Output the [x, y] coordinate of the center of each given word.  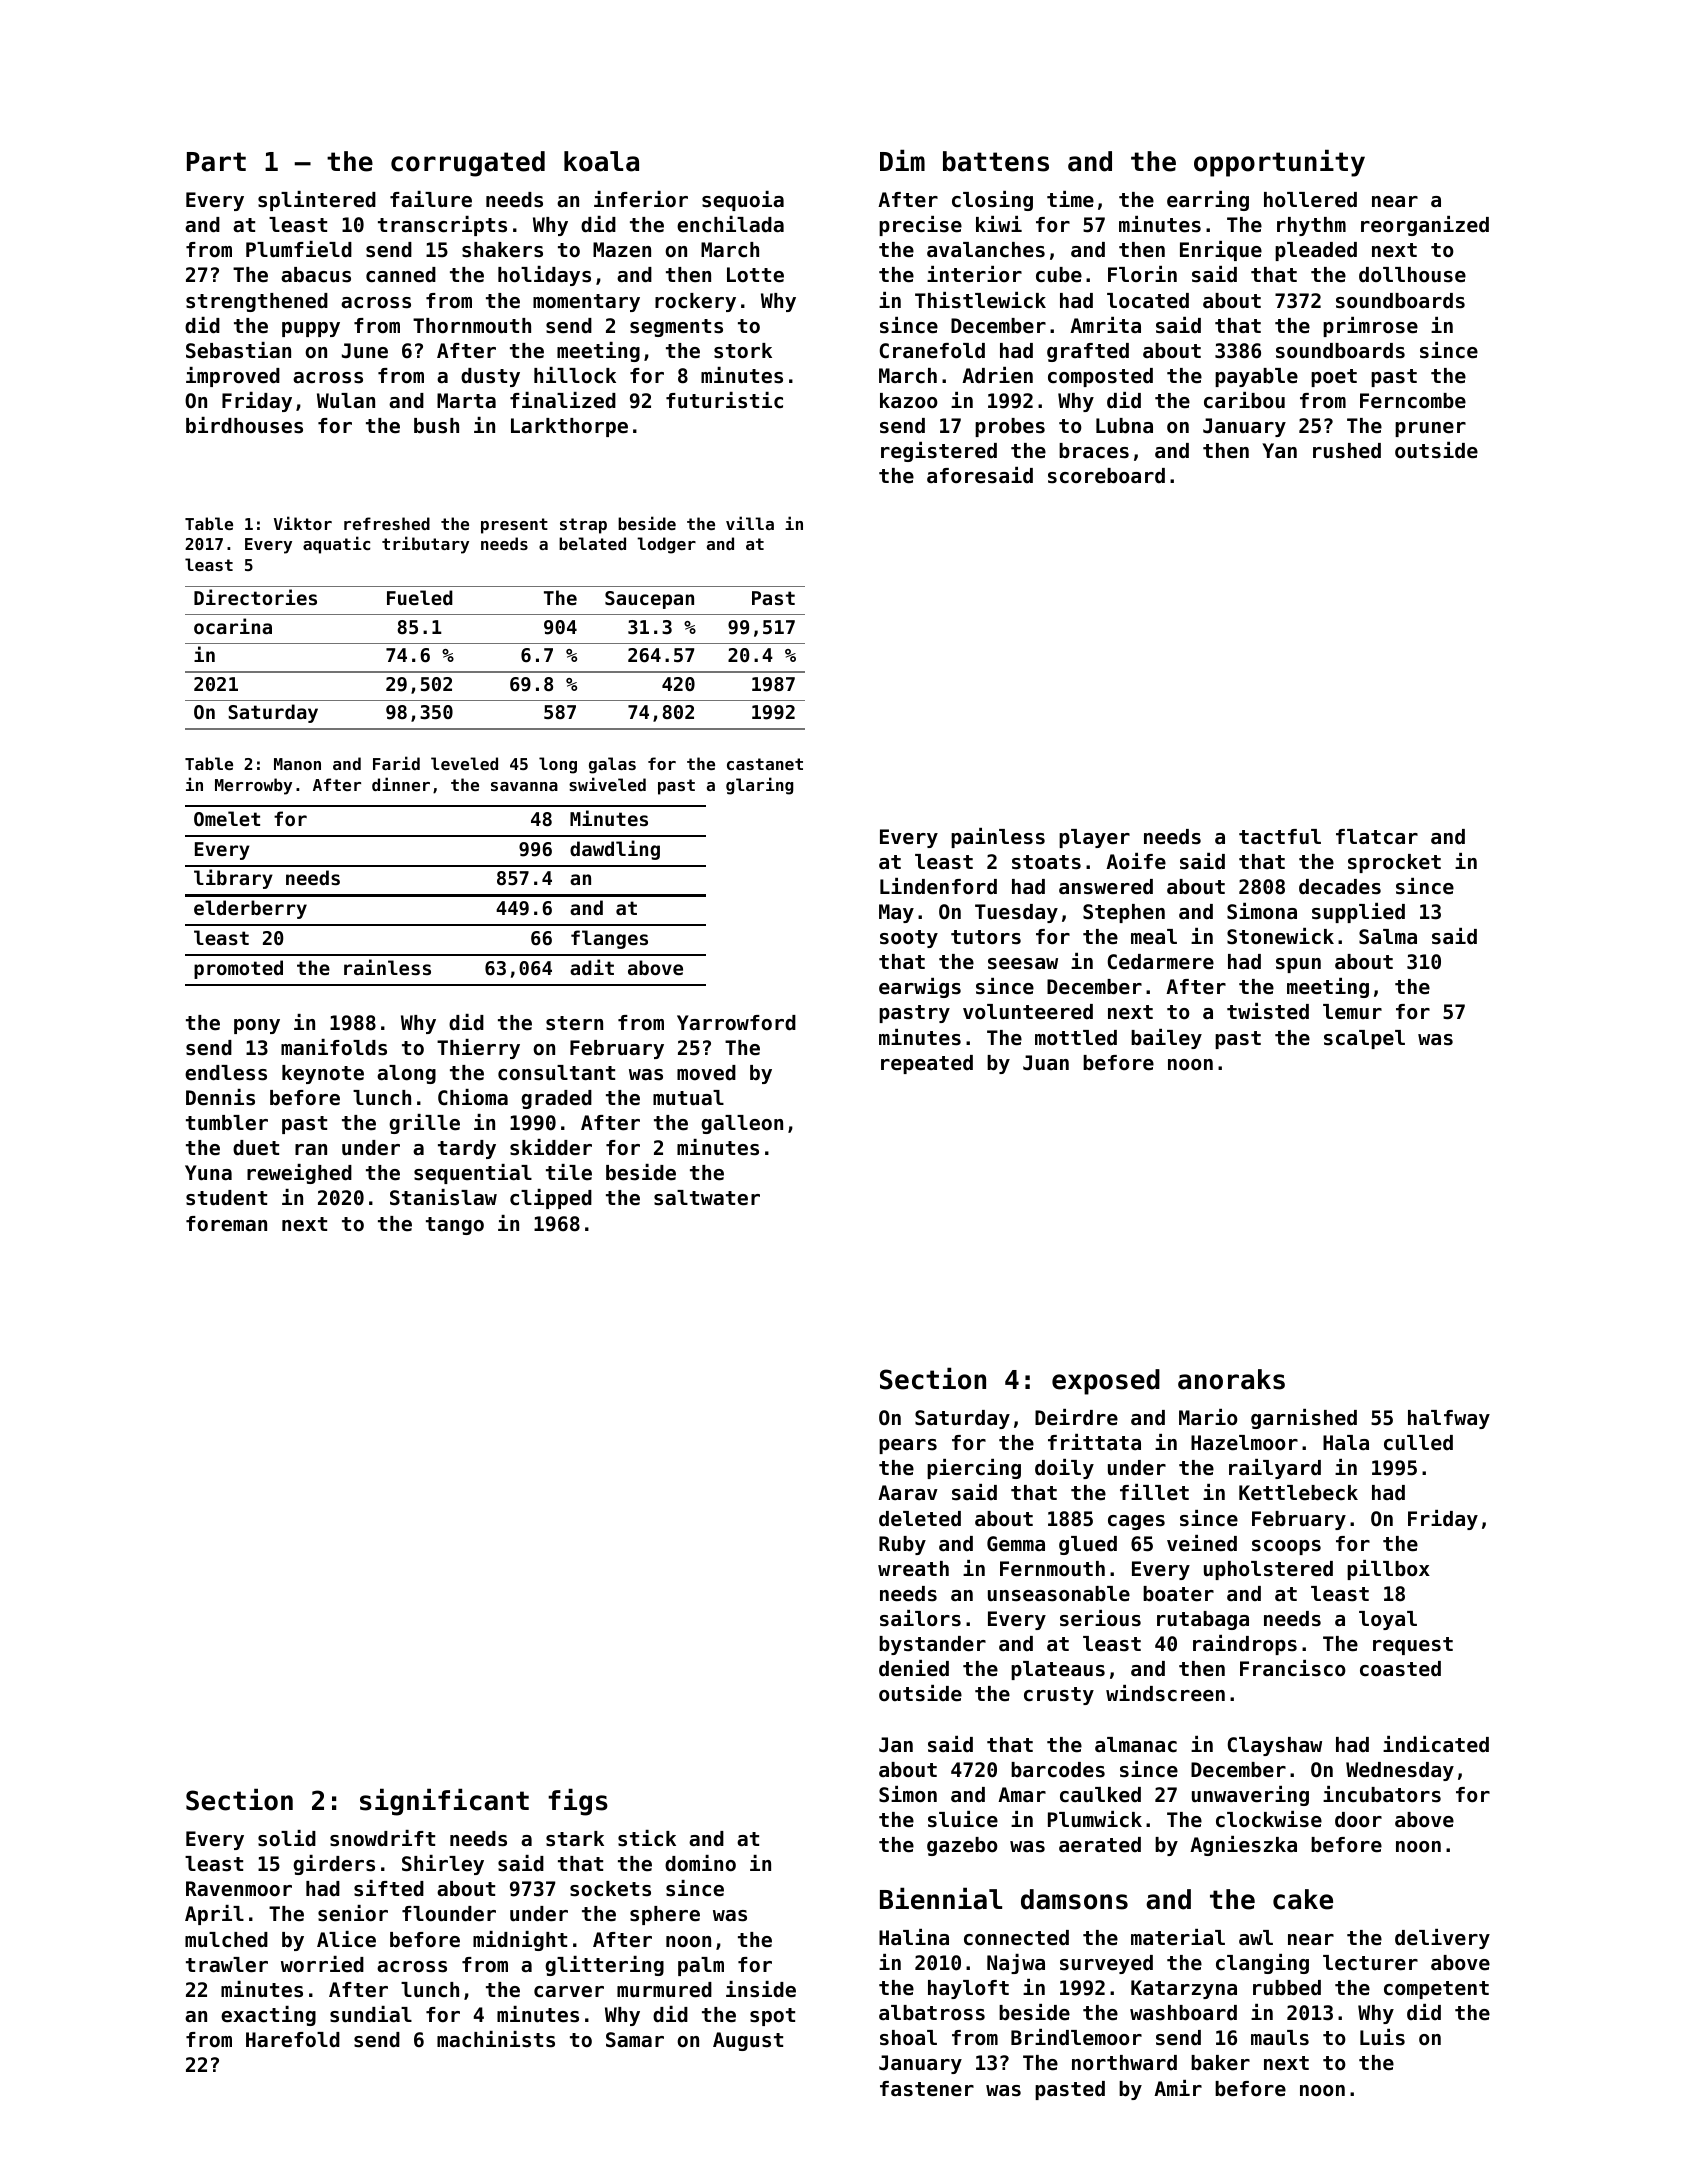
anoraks [1231, 1379]
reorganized [1425, 226]
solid [287, 1838]
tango [455, 1226]
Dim [902, 160]
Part [216, 162]
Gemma [1016, 1544]
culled [1418, 1443]
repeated [927, 1064]
